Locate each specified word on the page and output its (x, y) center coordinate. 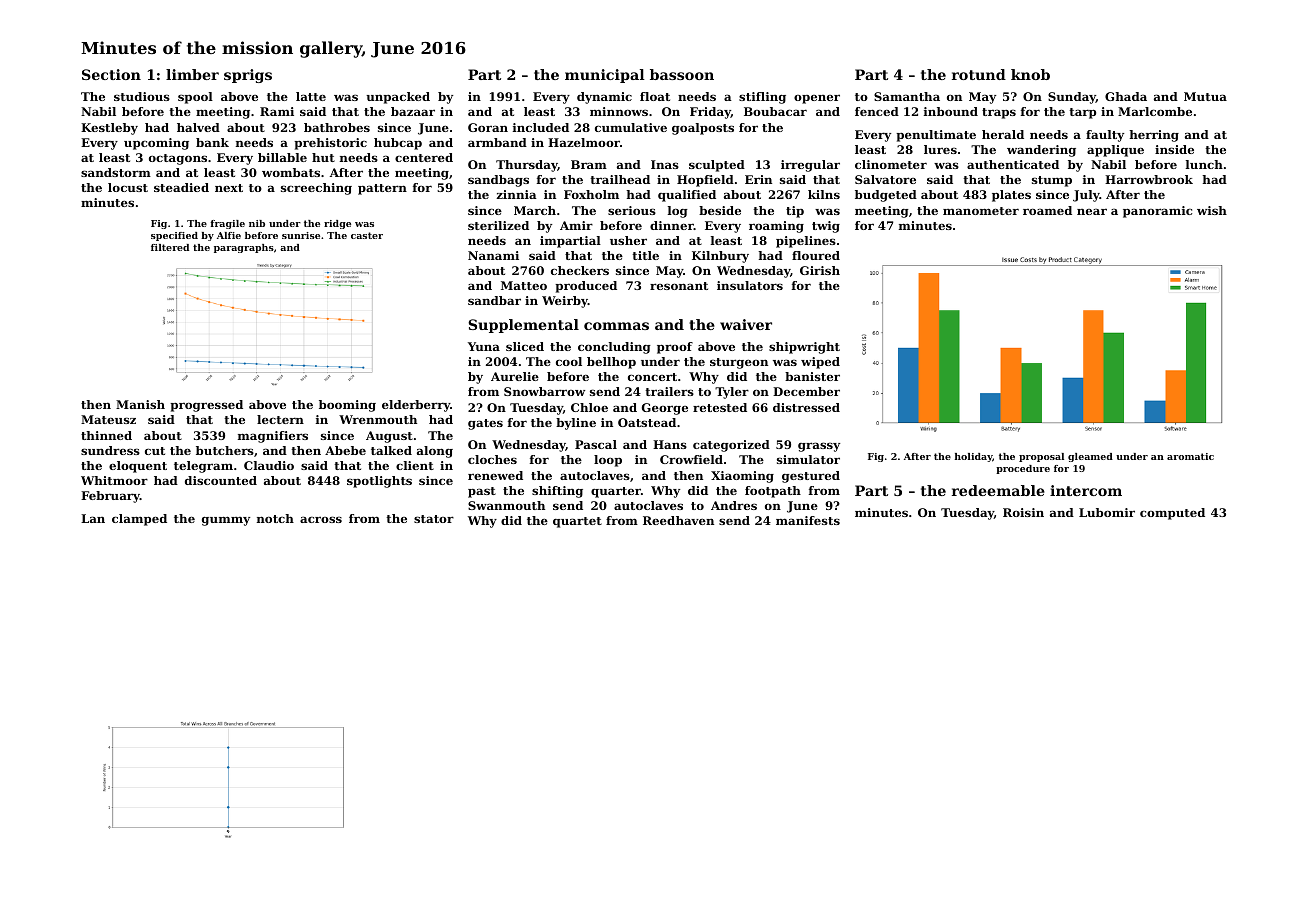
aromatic (1190, 456)
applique (1115, 151)
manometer (981, 211)
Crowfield (691, 459)
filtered (170, 247)
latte (311, 96)
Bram (589, 164)
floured (816, 255)
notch (275, 518)
